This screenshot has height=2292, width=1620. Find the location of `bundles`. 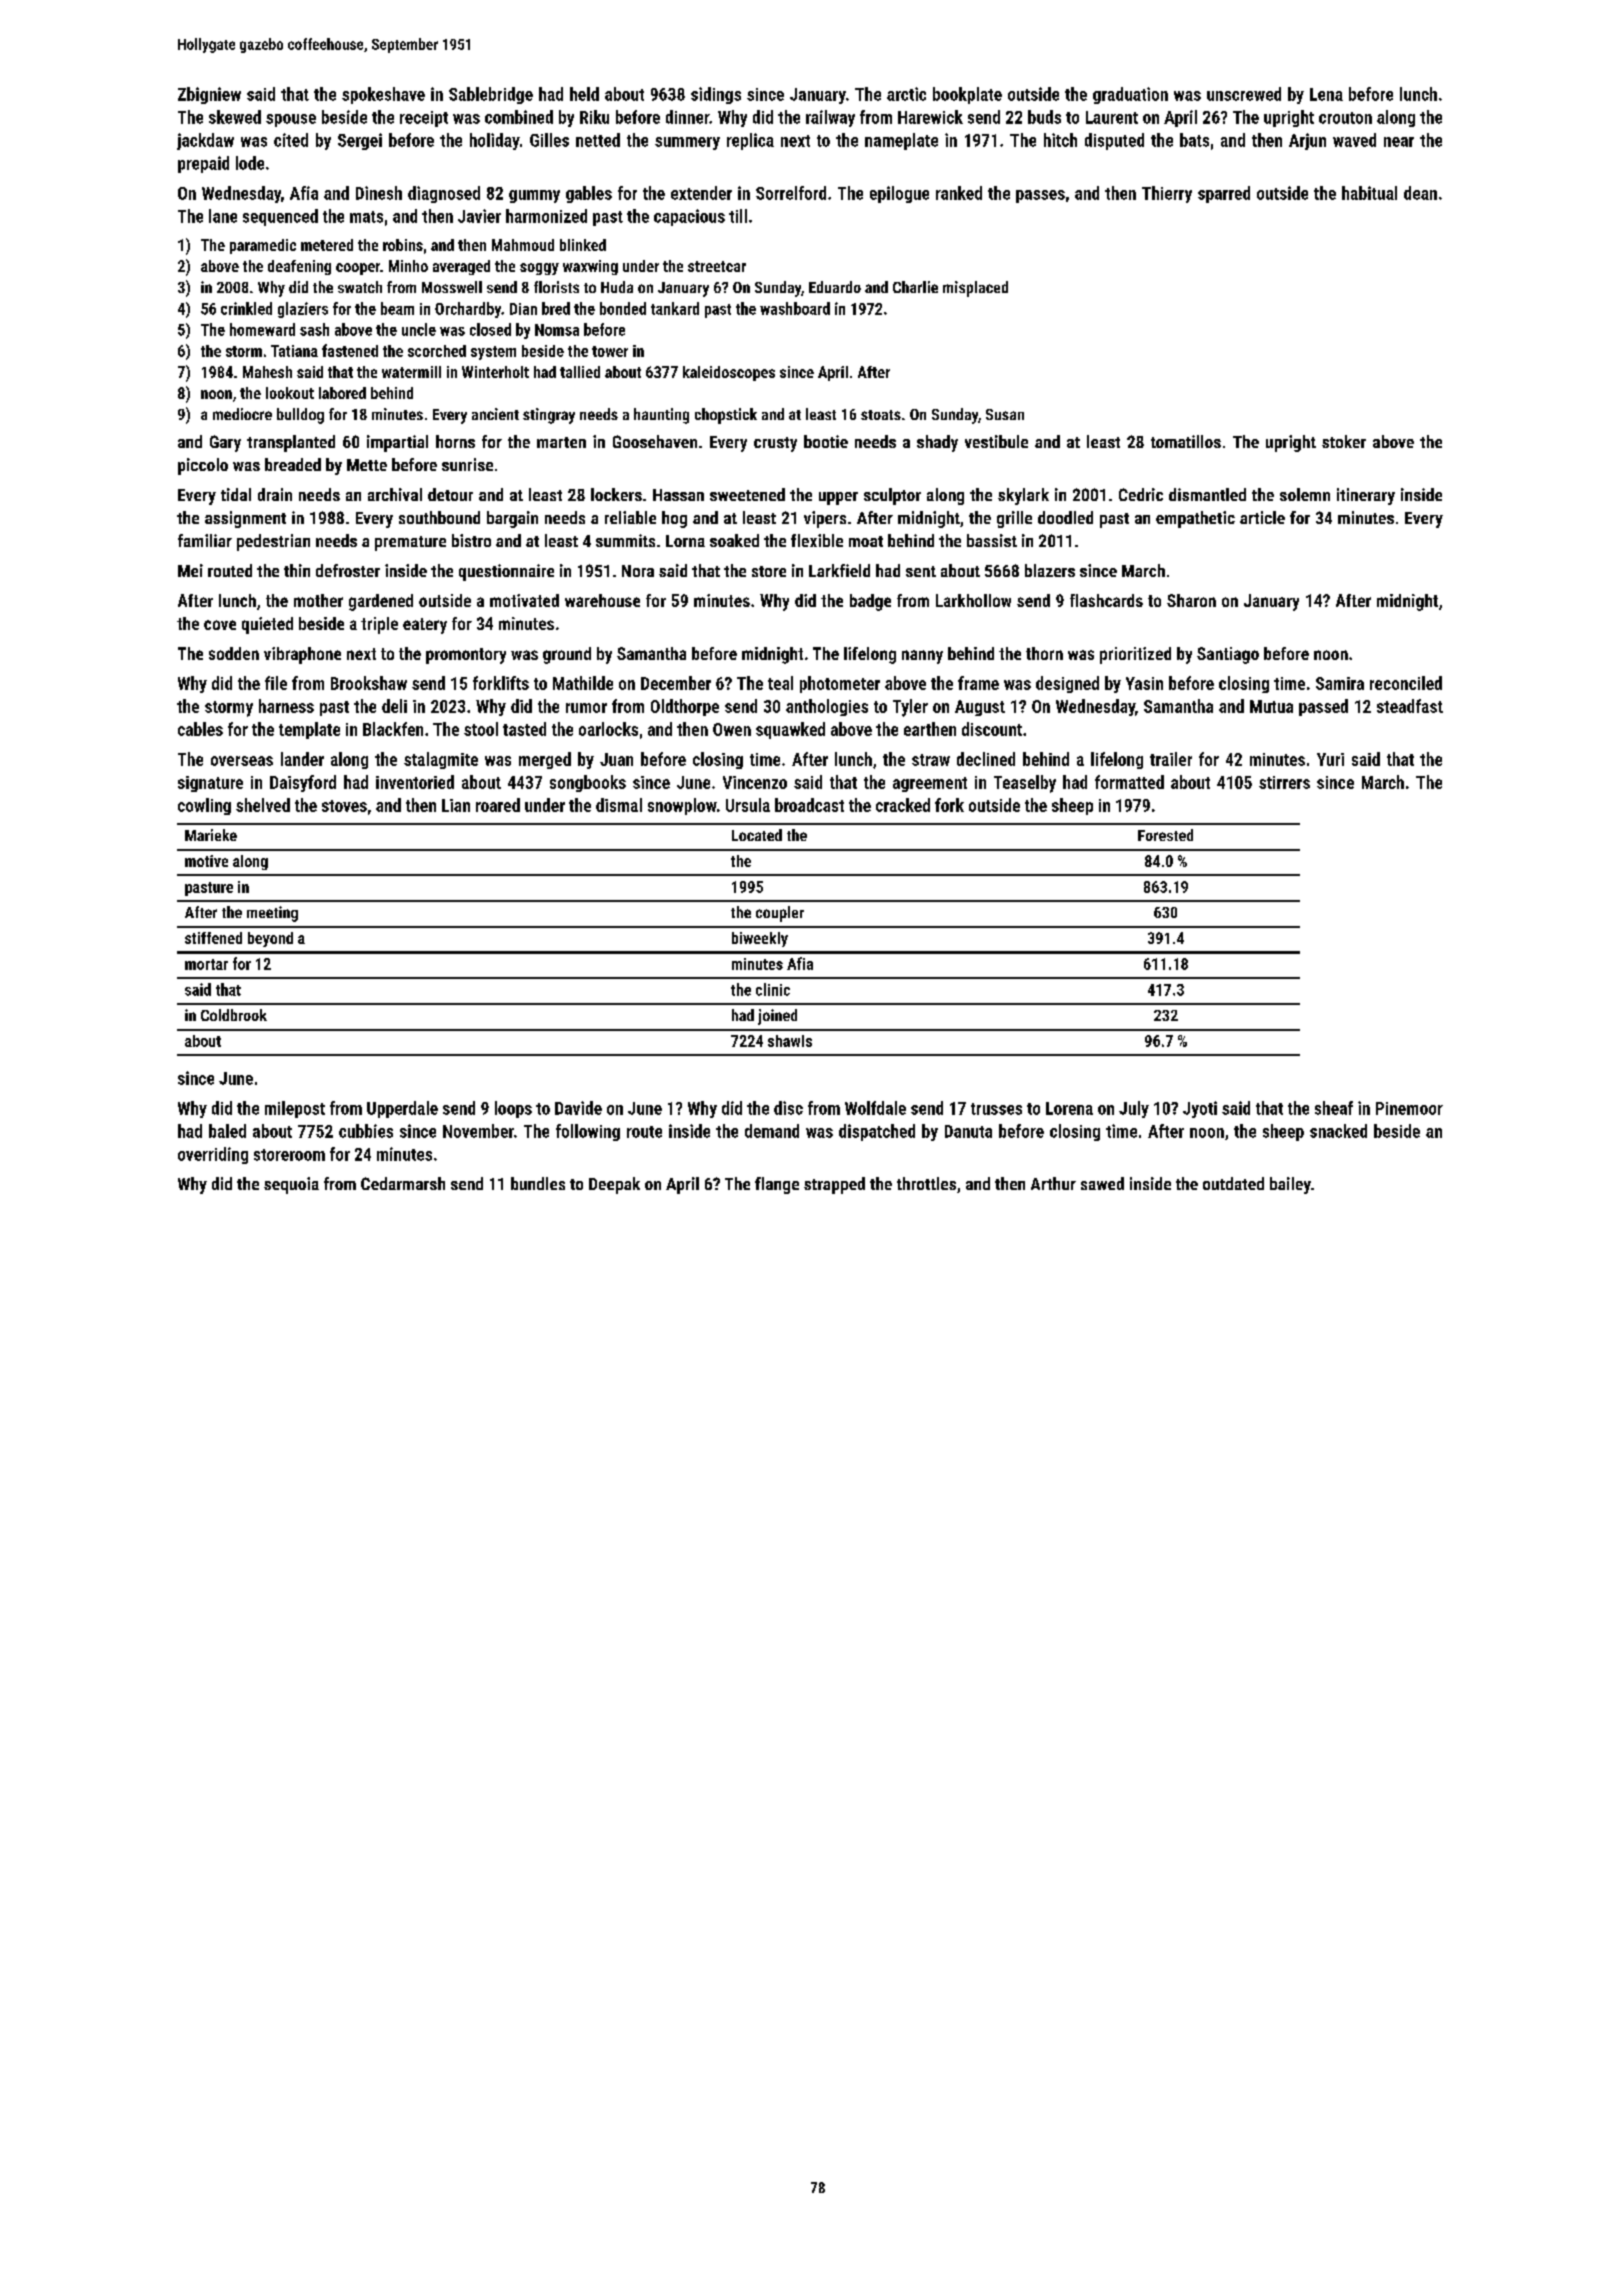

bundles is located at coordinates (538, 1183).
